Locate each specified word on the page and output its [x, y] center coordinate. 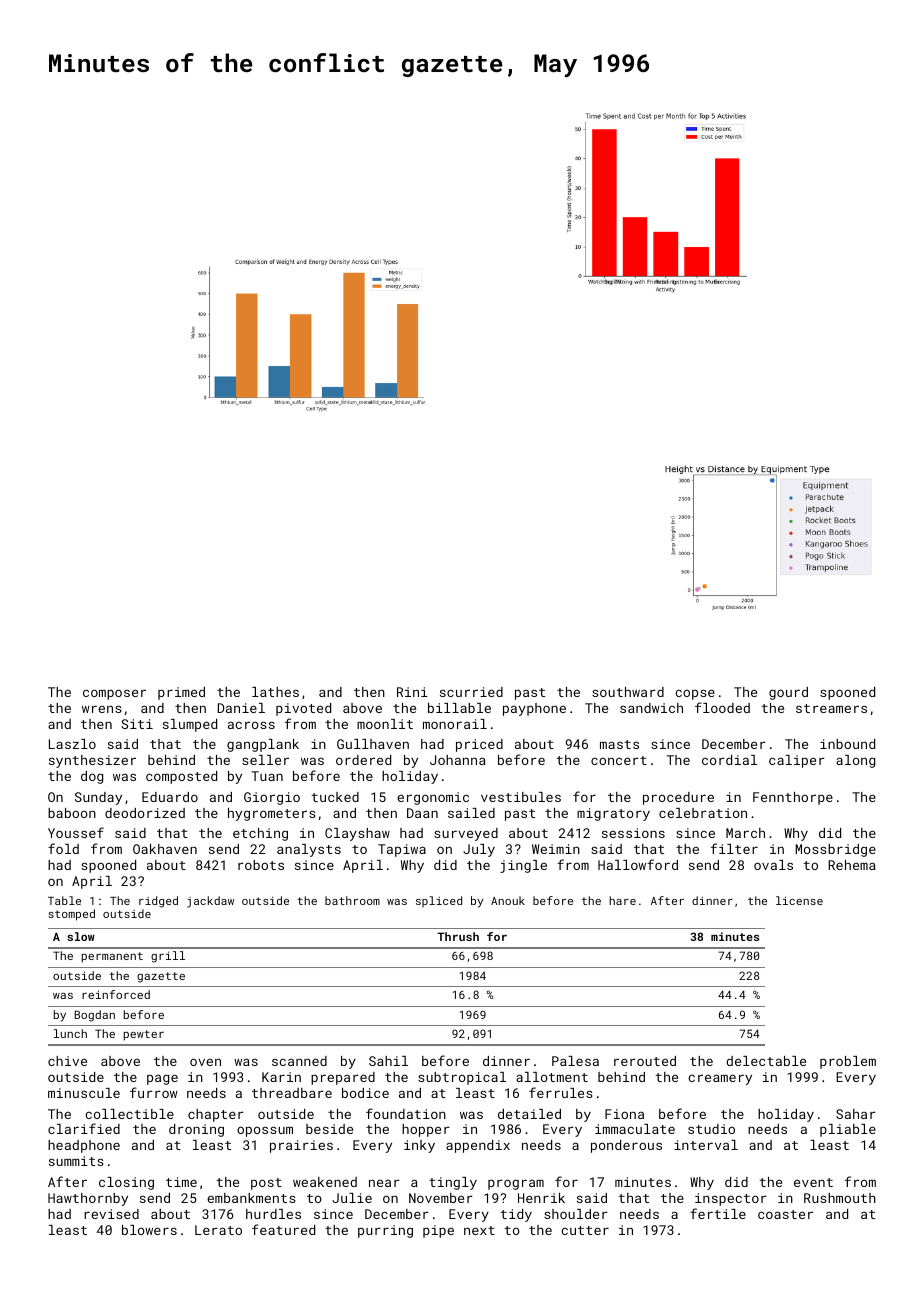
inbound [847, 744]
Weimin [556, 849]
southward [628, 692]
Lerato [218, 1230]
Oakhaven [165, 849]
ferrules [561, 1092]
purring [385, 1231]
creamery [720, 1079]
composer [114, 694]
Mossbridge [835, 850]
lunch [70, 1033]
